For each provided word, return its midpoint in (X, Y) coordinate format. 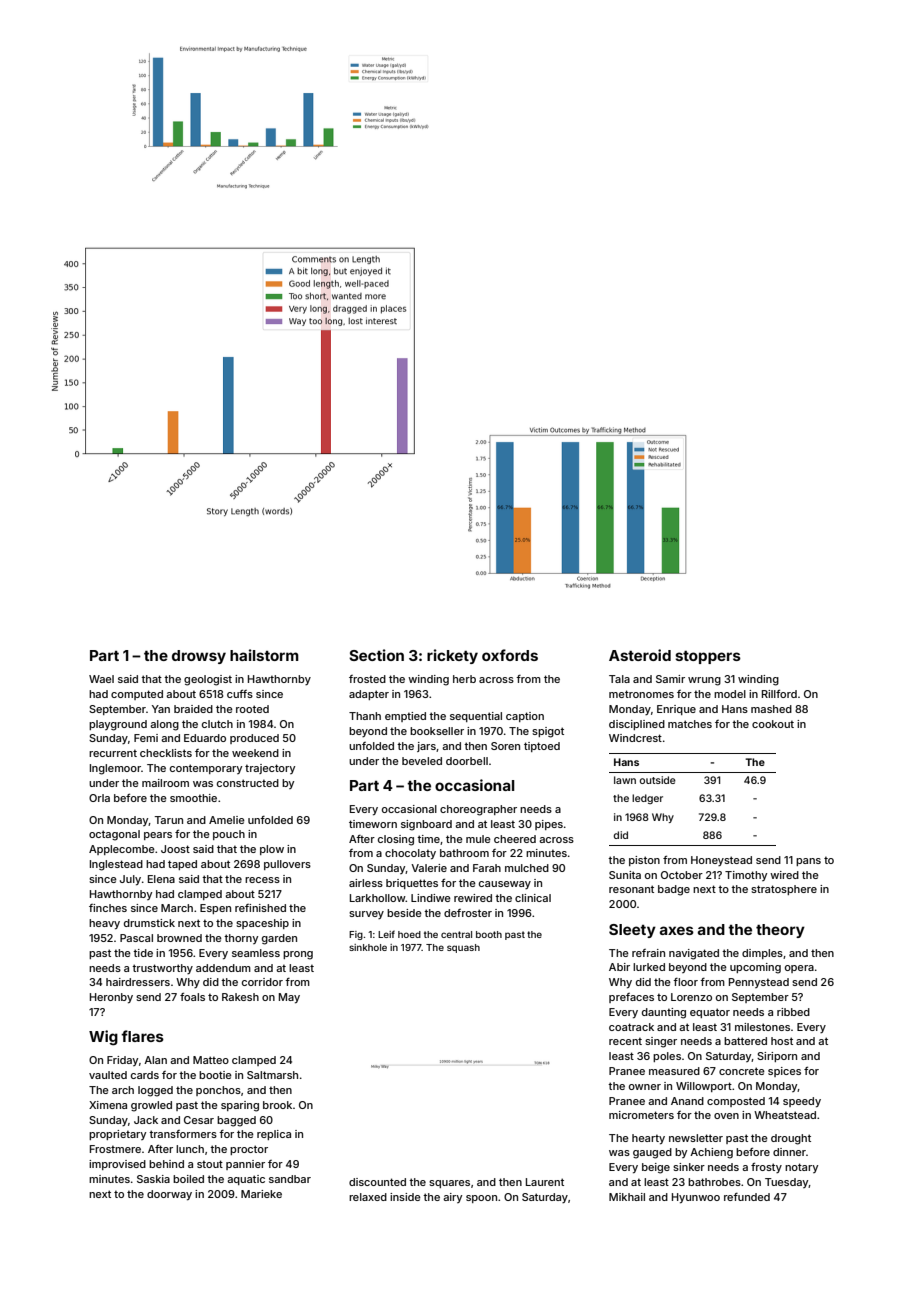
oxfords (510, 655)
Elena (161, 879)
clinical (533, 898)
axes (677, 930)
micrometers (641, 1115)
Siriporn (777, 1057)
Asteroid (640, 655)
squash (463, 948)
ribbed (793, 1012)
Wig (103, 1038)
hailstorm (264, 655)
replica (274, 1135)
